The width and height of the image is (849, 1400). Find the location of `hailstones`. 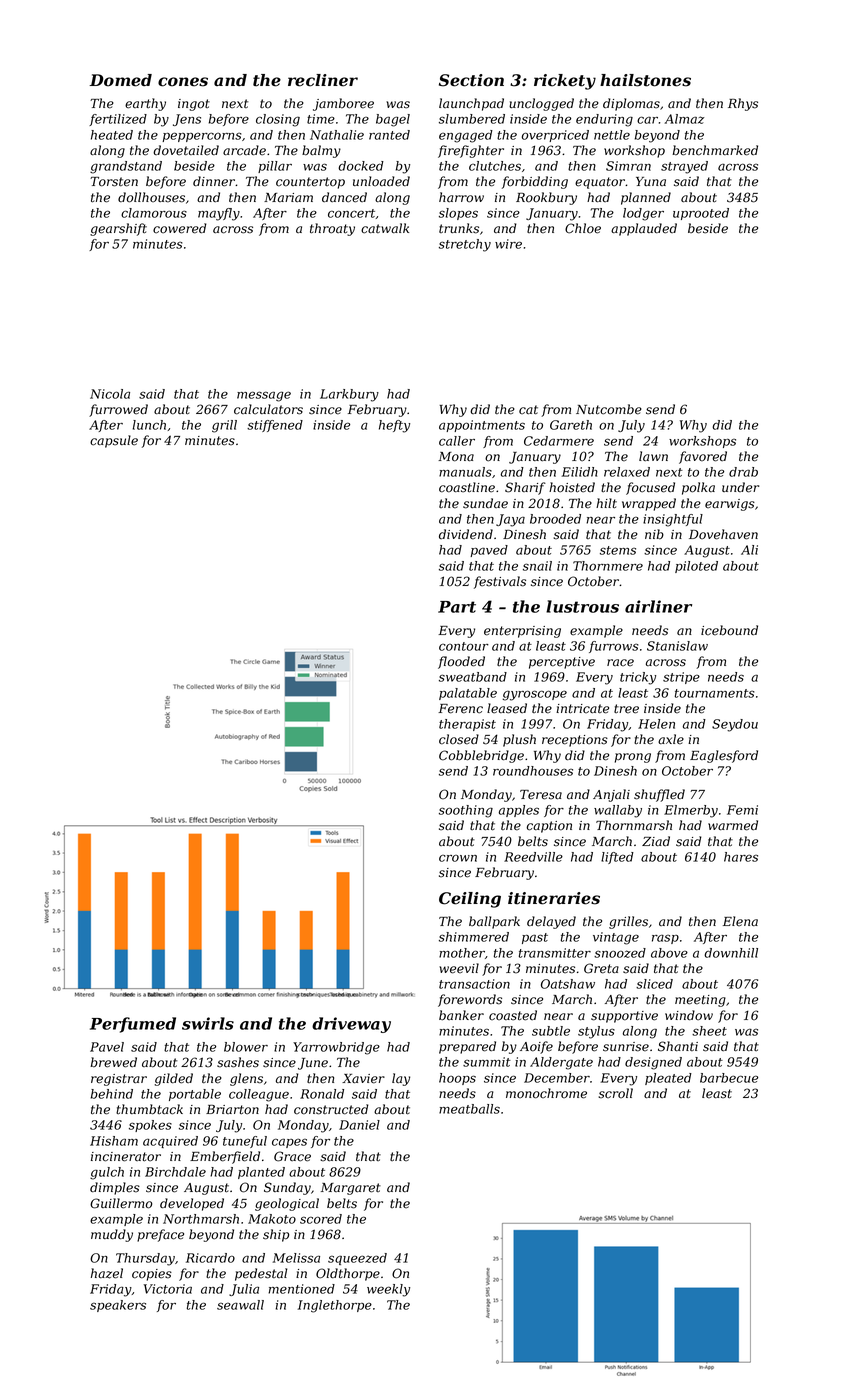

hailstones is located at coordinates (645, 80).
